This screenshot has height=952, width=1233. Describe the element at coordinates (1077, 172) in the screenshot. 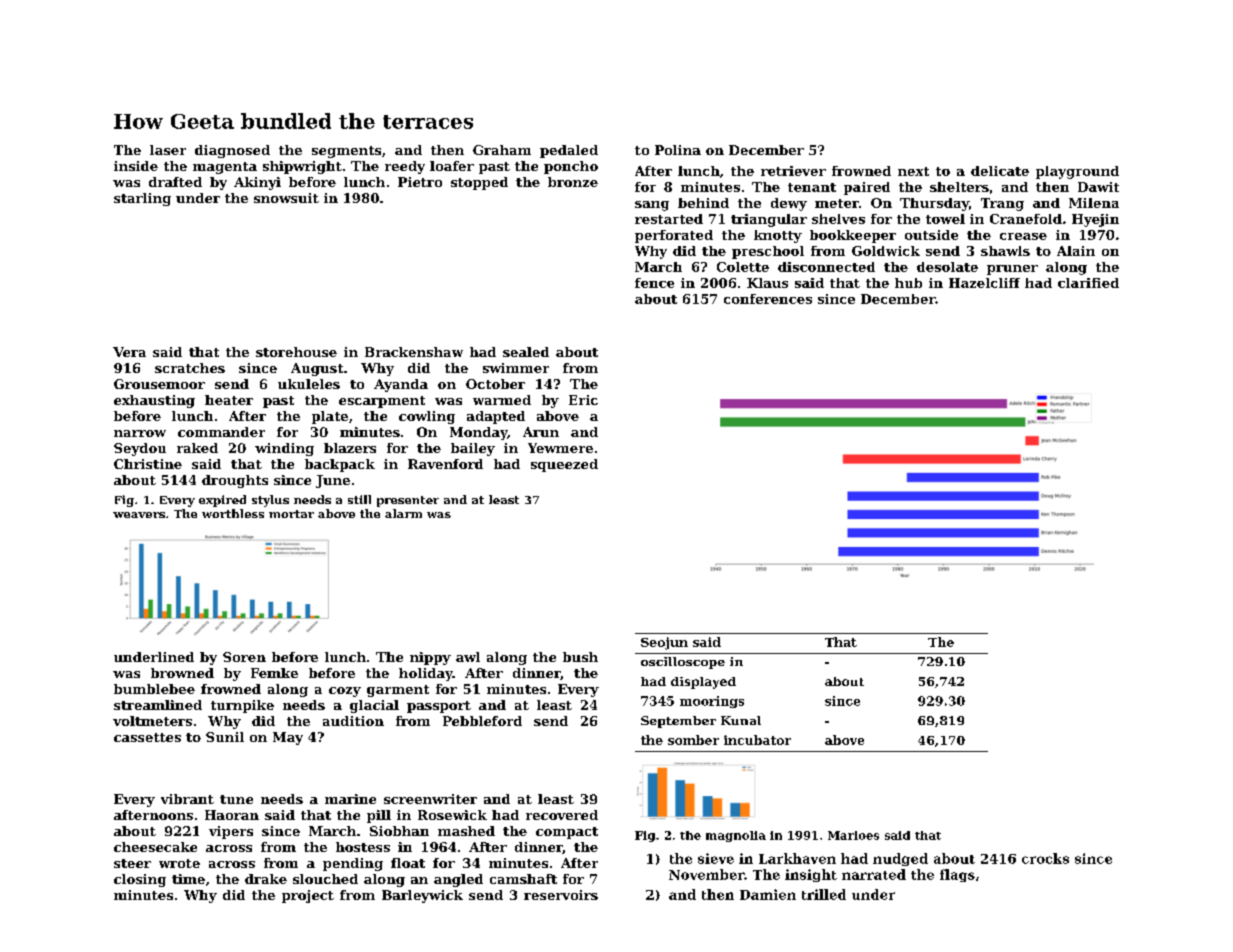

I see `playground` at that location.
